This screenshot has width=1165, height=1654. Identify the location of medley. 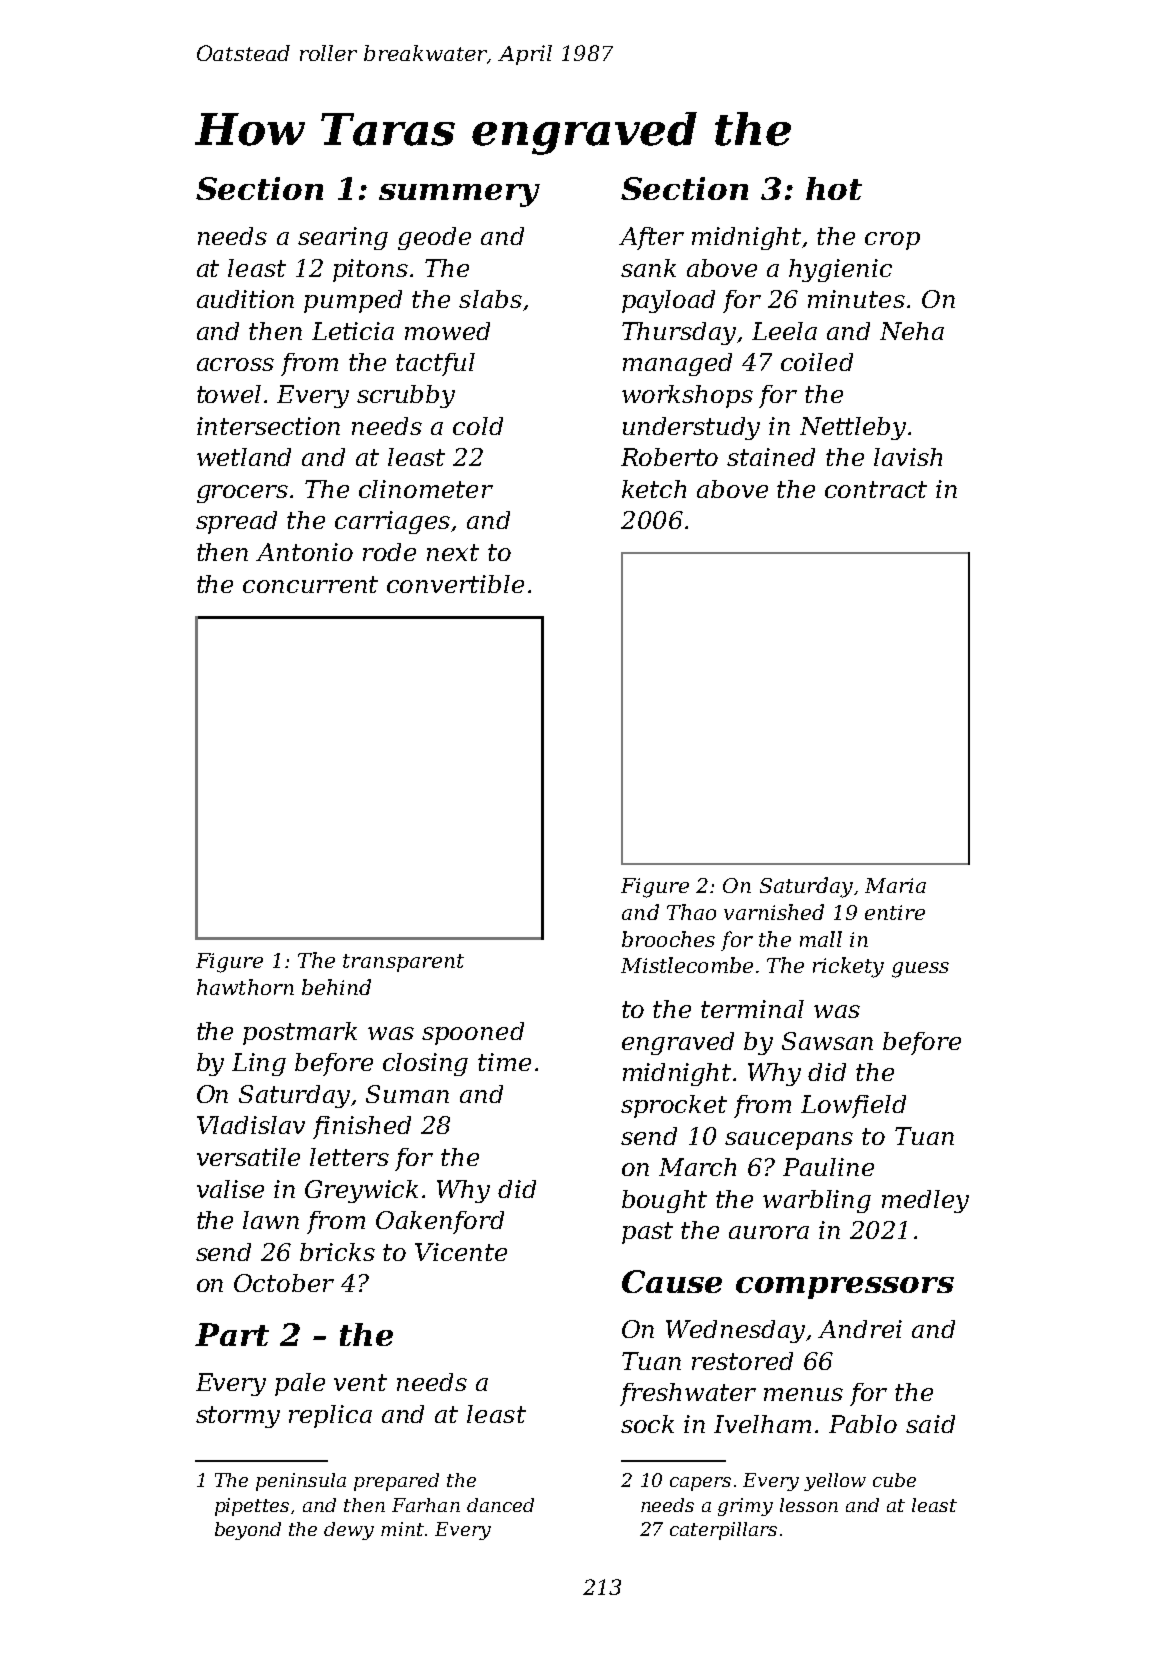
(925, 1201).
